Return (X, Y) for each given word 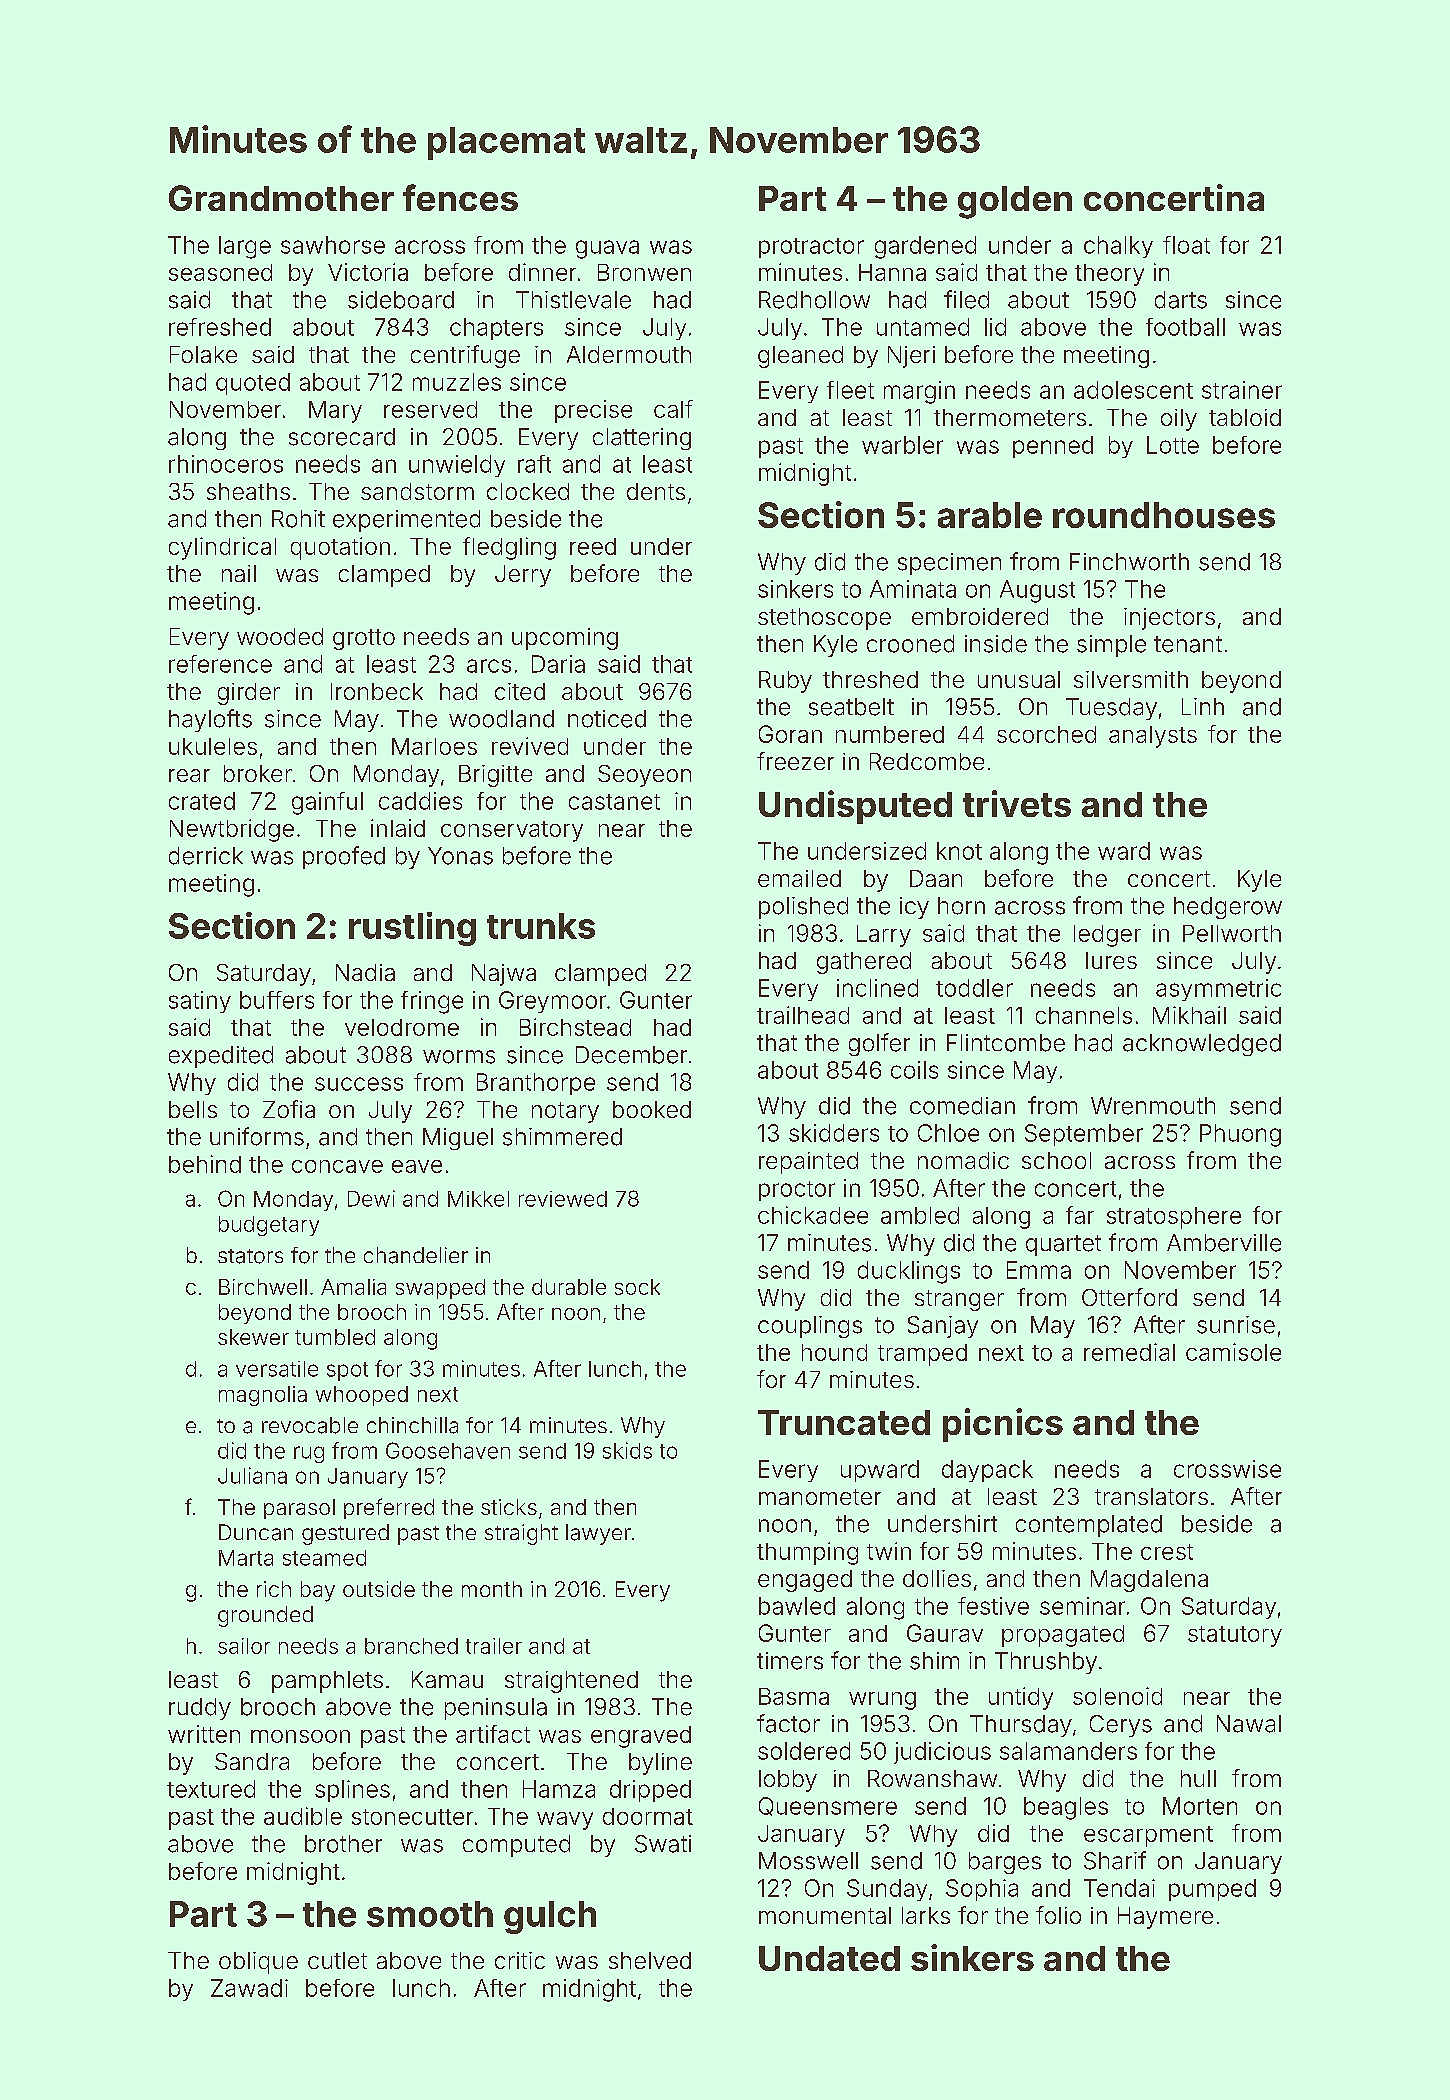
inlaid (398, 828)
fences (460, 197)
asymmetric (1218, 990)
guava (607, 249)
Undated (829, 1958)
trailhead (803, 1015)
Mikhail (1189, 1015)
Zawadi (249, 1988)
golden (1015, 202)
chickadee (813, 1215)
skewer (253, 1337)
